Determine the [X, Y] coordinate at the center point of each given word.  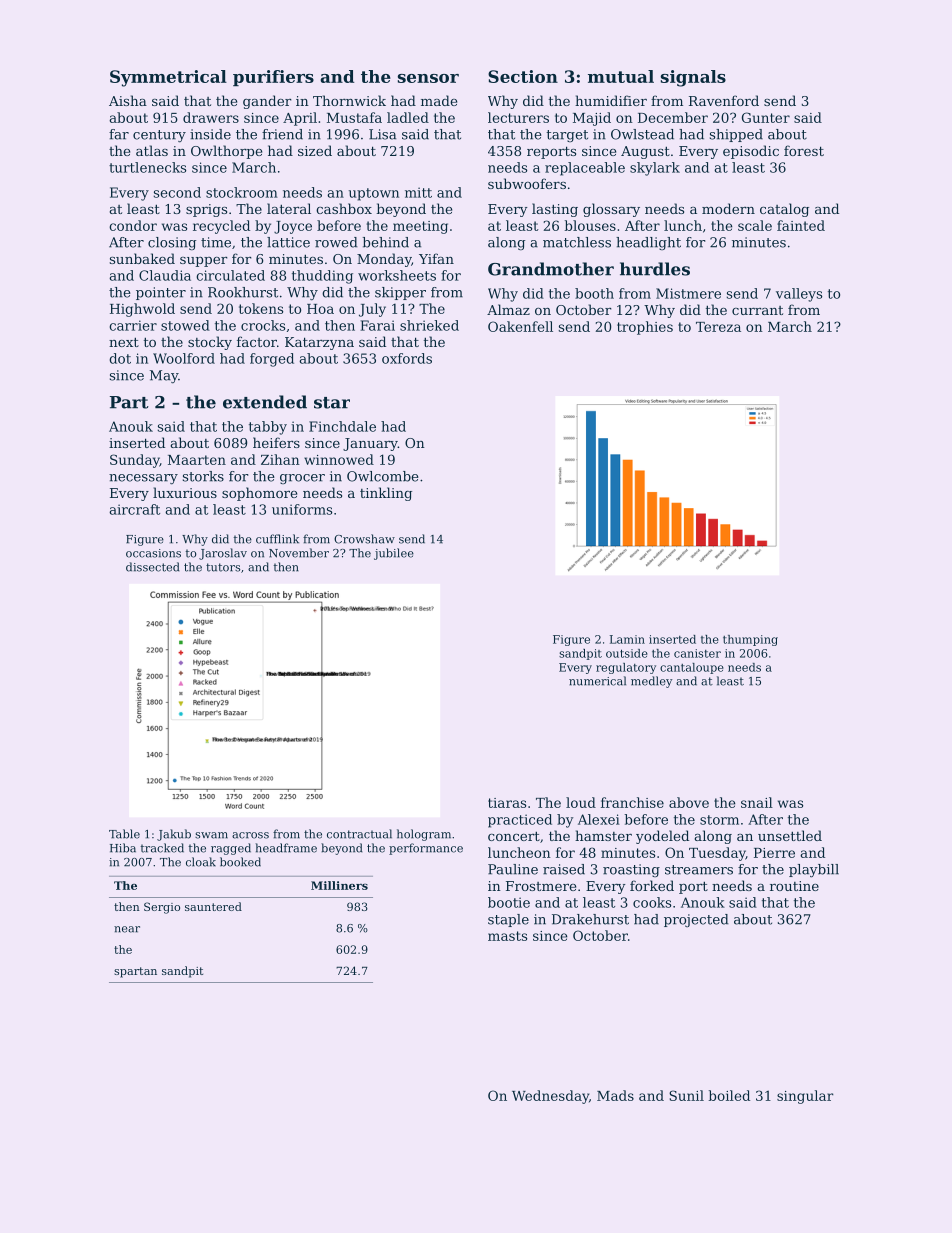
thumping [750, 640]
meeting [420, 227]
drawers [211, 117]
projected [696, 920]
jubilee [394, 554]
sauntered [213, 906]
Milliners [339, 885]
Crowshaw [364, 539]
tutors [223, 567]
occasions [153, 553]
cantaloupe [692, 668]
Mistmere [688, 293]
